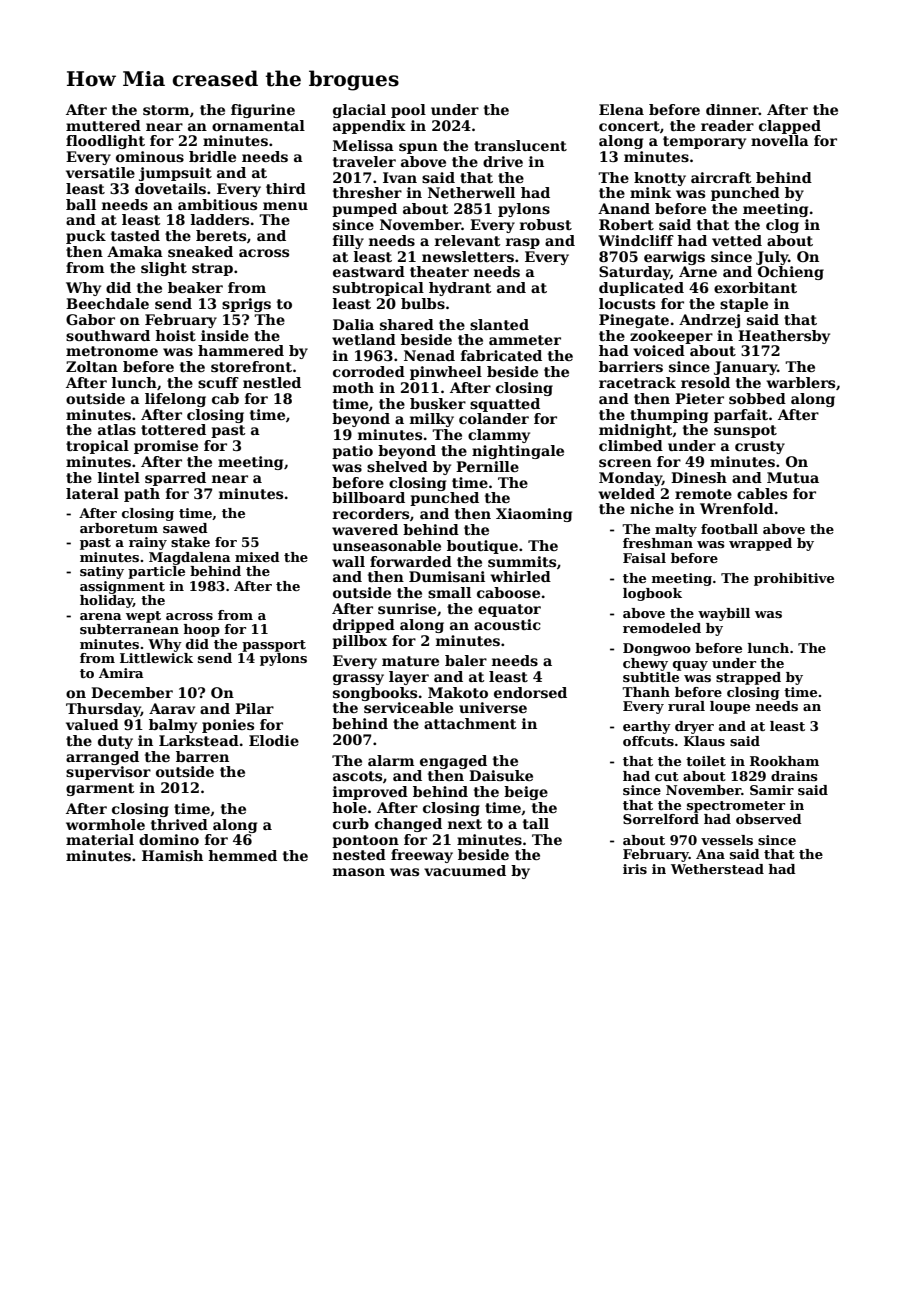 This screenshot has width=908, height=1316. Describe the element at coordinates (737, 240) in the screenshot. I see `vetted` at that location.
